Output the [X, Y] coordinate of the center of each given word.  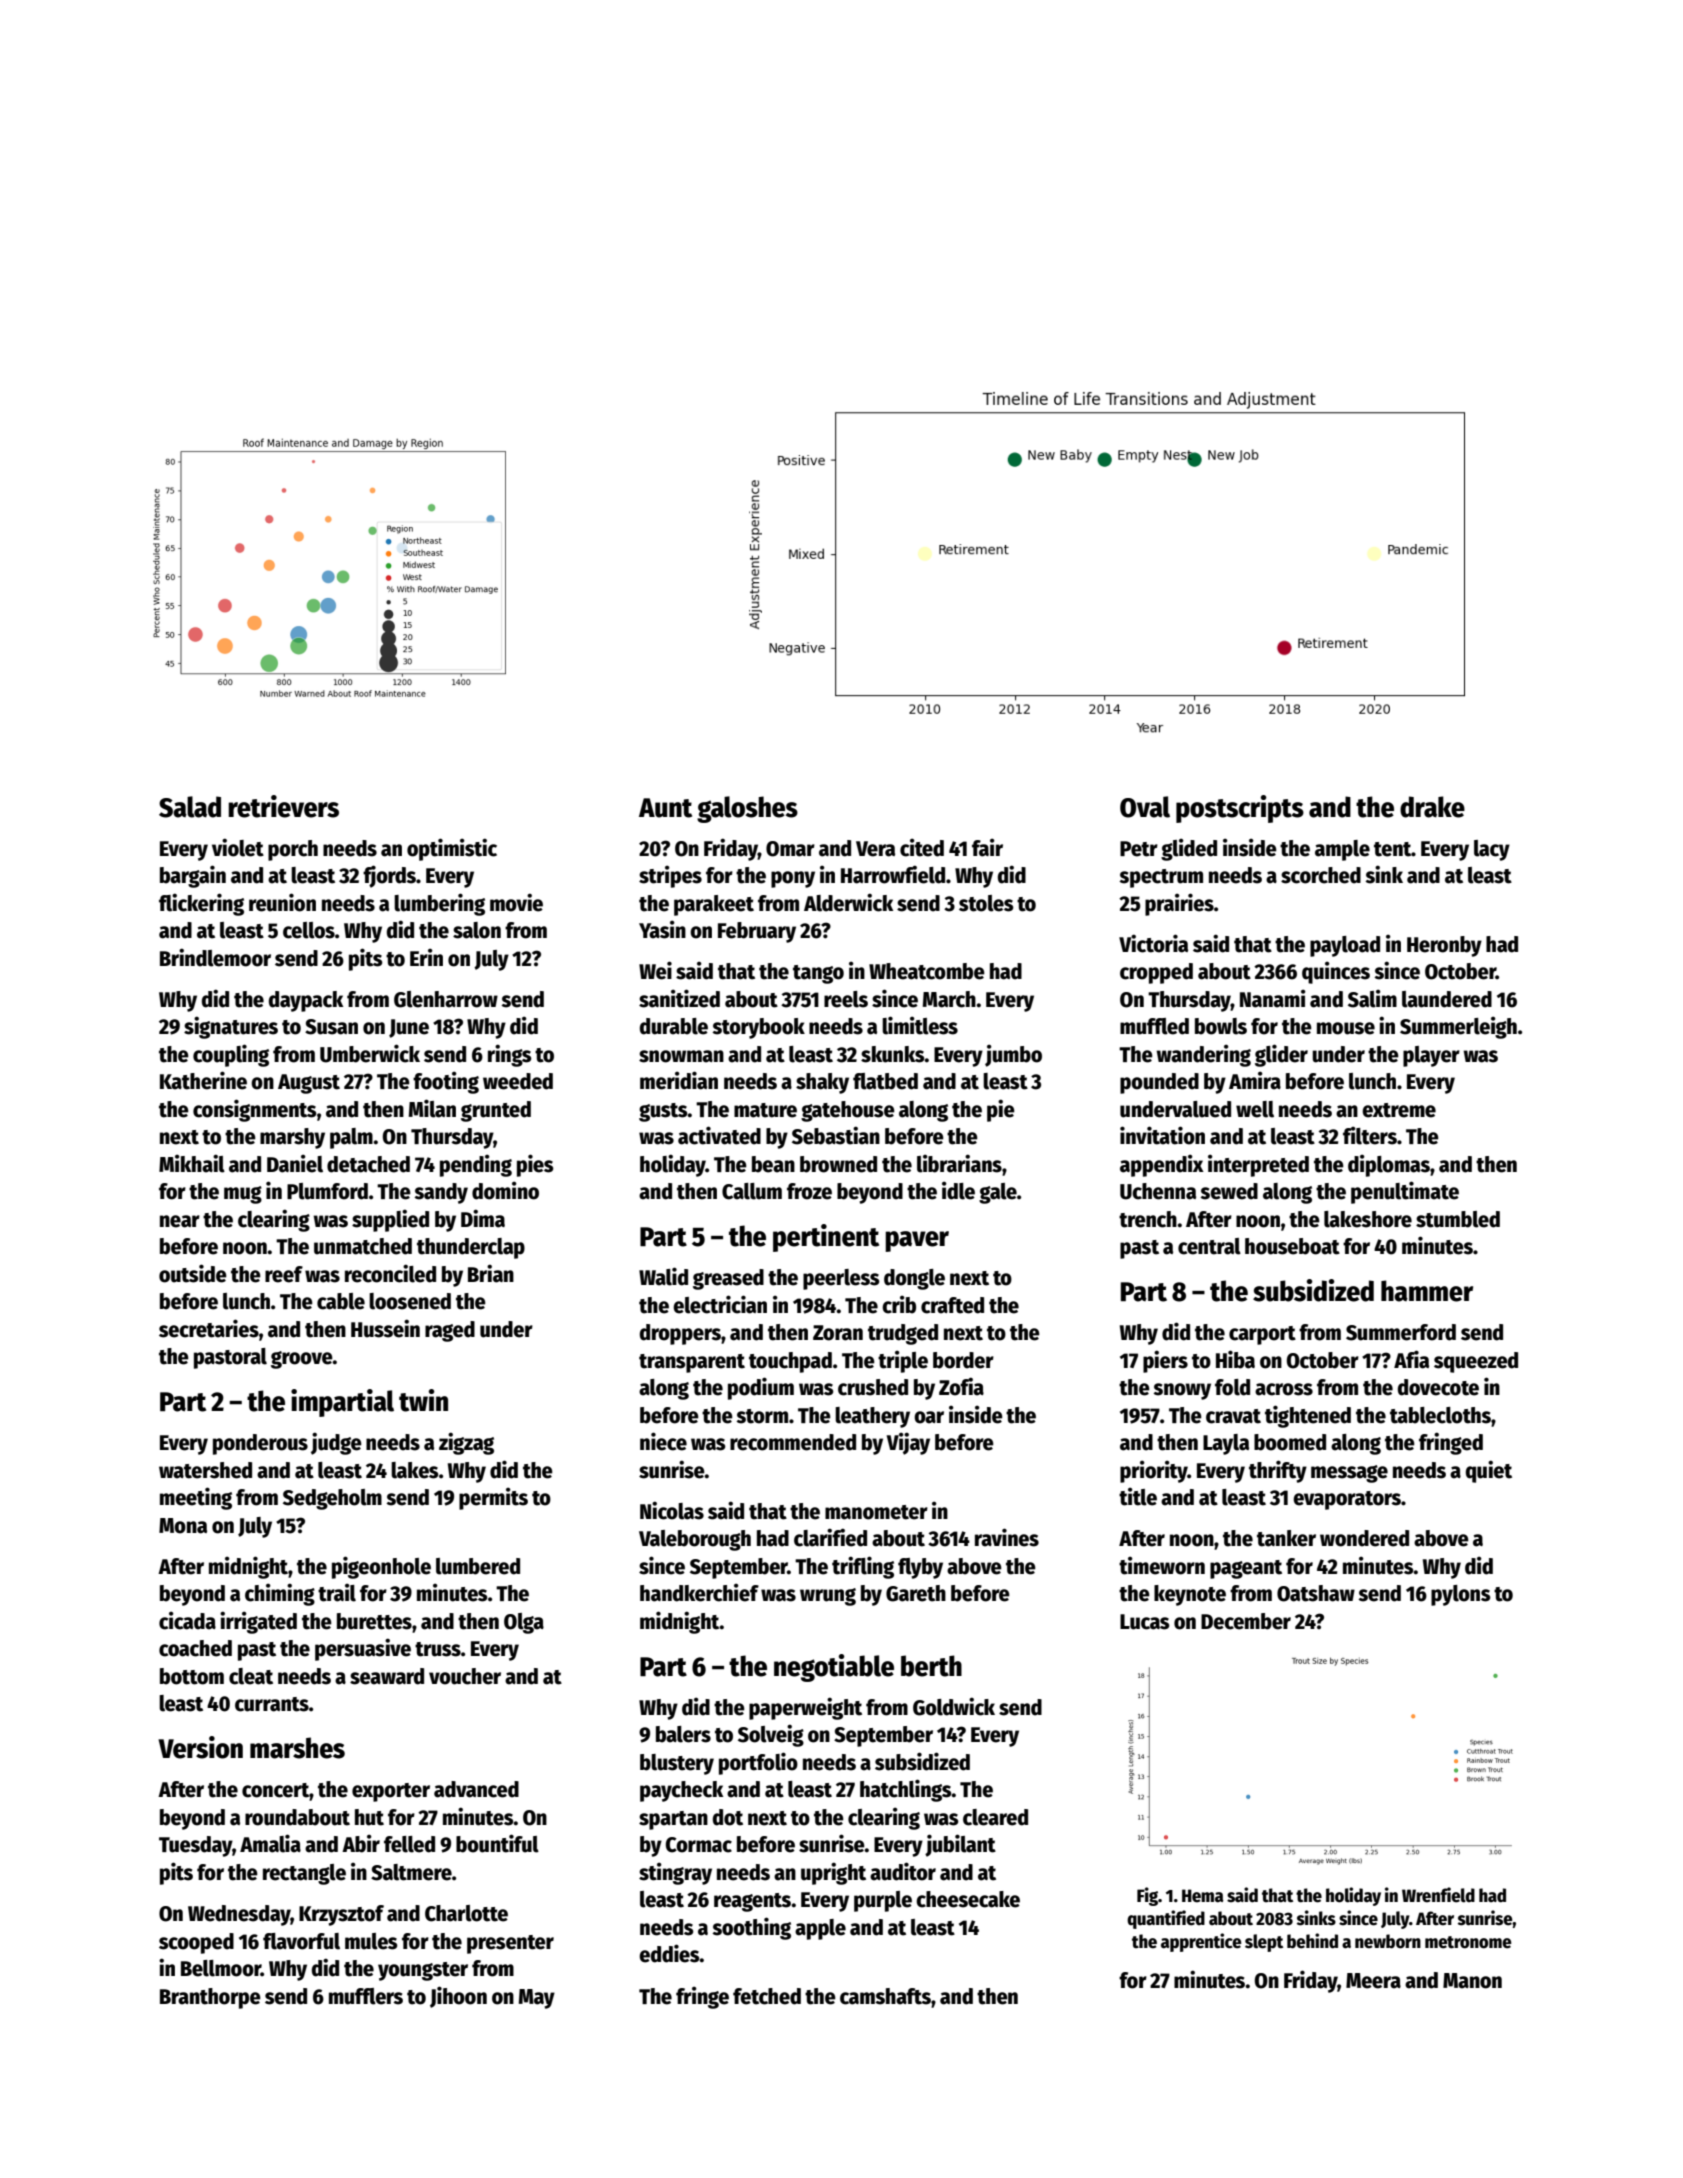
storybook [758, 1028]
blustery [677, 1764]
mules [371, 1941]
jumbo [1013, 1055]
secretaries [209, 1328]
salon [477, 930]
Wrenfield [1438, 1895]
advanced [476, 1789]
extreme [1399, 1110]
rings [510, 1055]
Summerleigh [1458, 1027]
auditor [903, 1871]
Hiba [1235, 1359]
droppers [680, 1334]
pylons [1461, 1595]
